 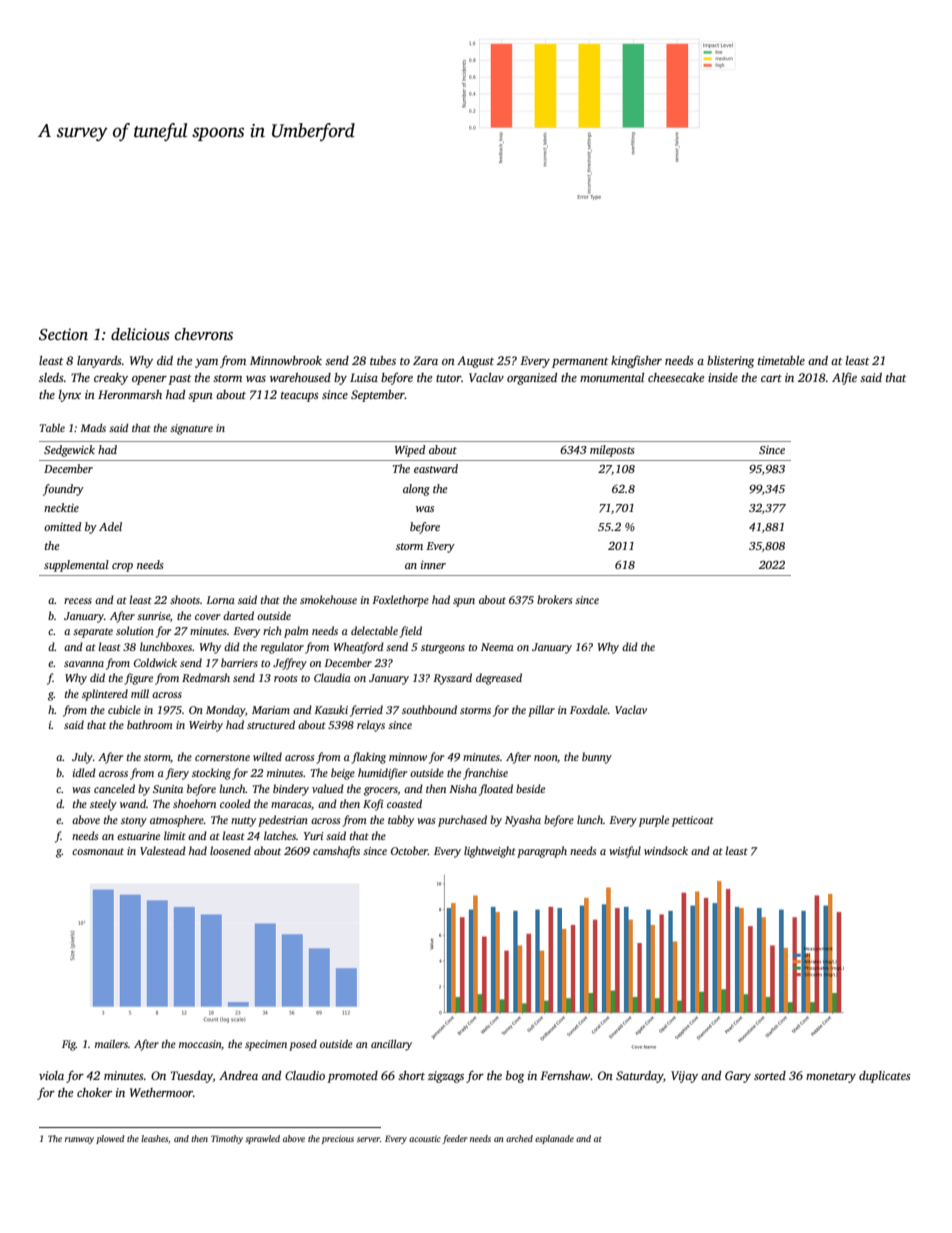 I want to click on Neema, so click(x=497, y=647).
